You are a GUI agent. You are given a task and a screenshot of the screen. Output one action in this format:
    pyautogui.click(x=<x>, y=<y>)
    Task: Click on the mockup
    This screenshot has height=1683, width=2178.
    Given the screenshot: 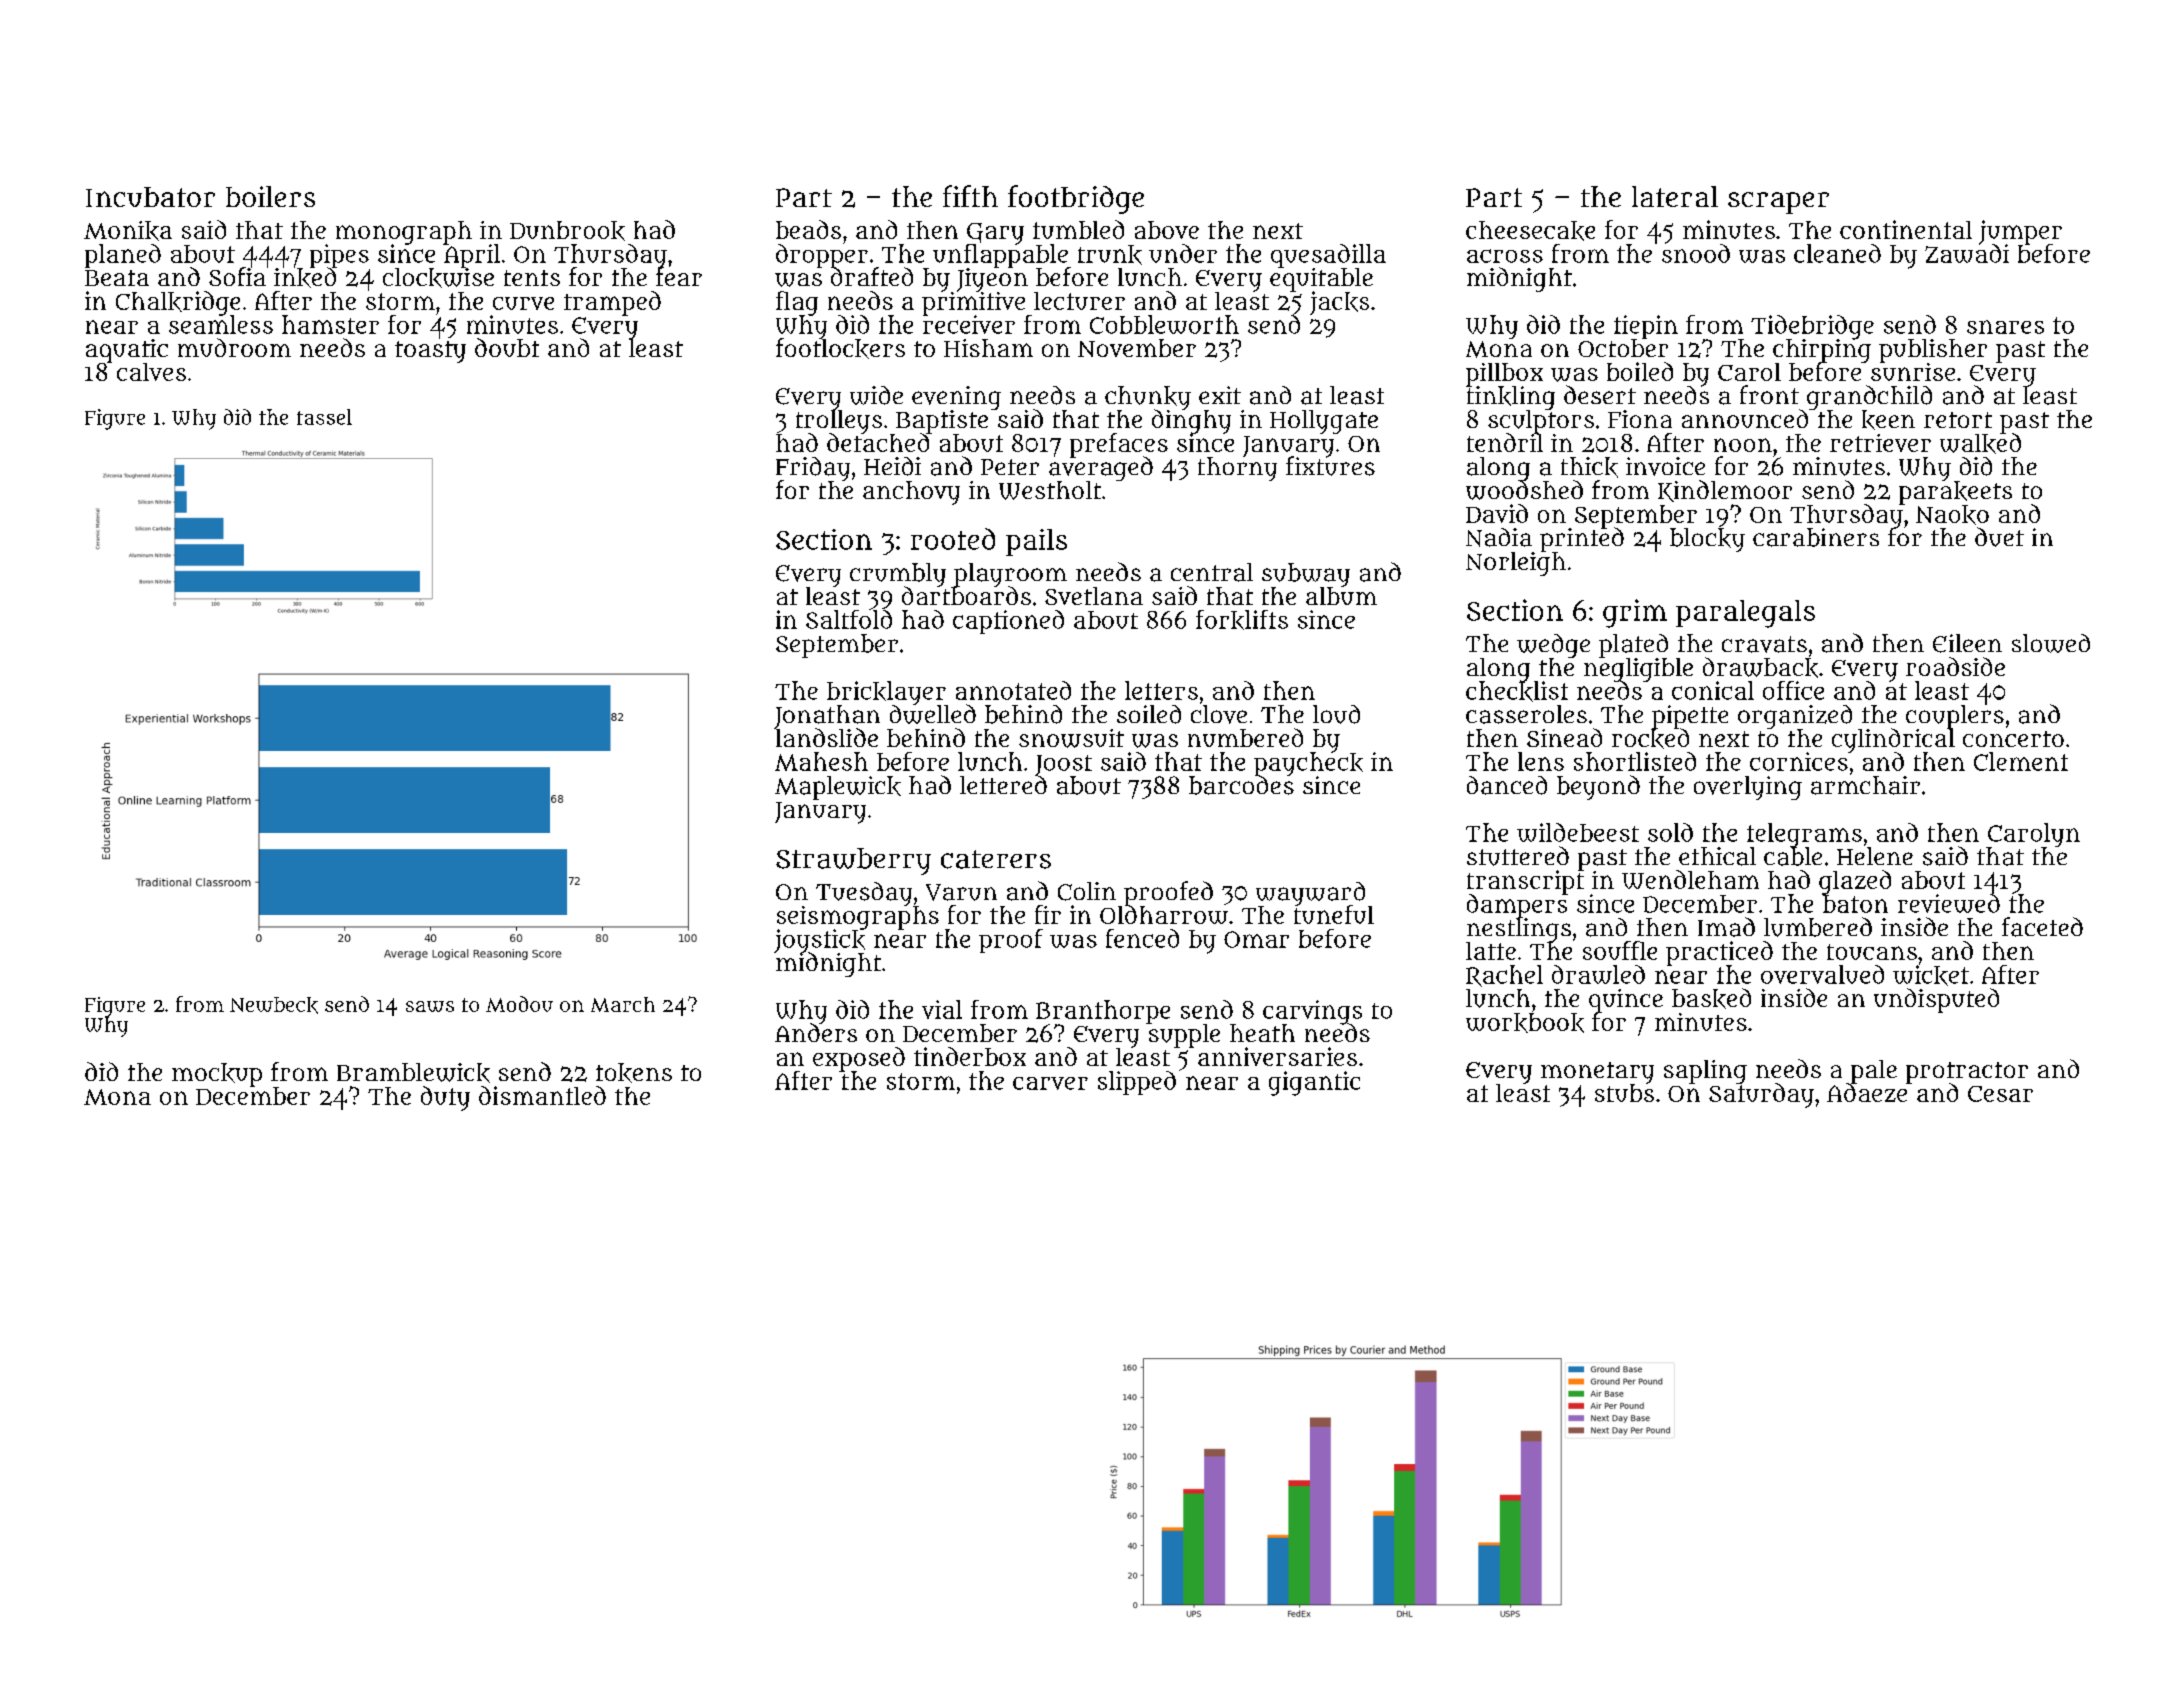 What is the action you would take?
    pyautogui.click(x=217, y=1075)
